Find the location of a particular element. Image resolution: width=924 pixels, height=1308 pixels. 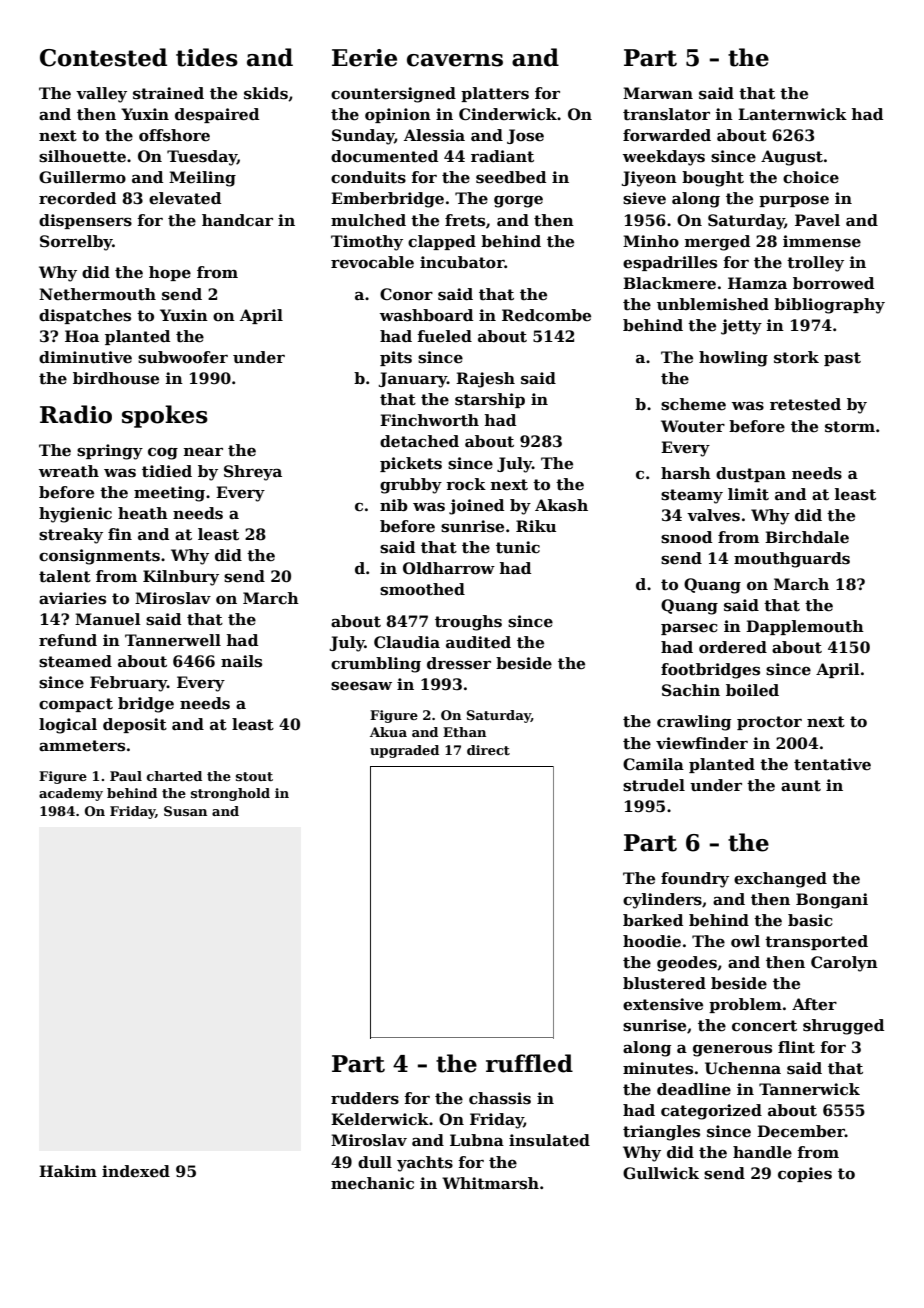

stork is located at coordinates (796, 357).
